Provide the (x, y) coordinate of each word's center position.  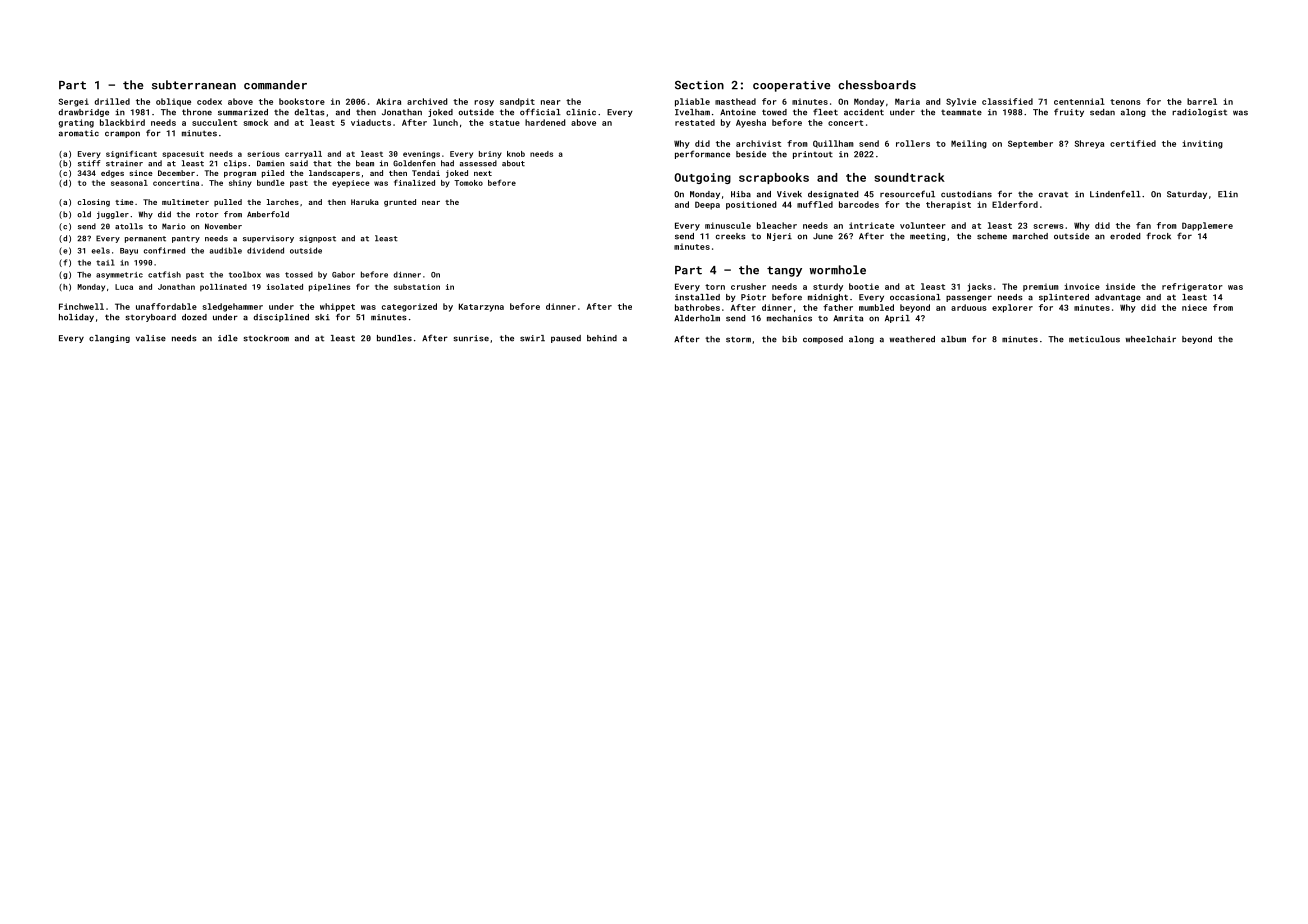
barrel (1202, 101)
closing (94, 203)
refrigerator (1192, 287)
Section (699, 85)
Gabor (343, 274)
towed (774, 112)
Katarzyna (481, 307)
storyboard (151, 318)
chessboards (877, 85)
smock (255, 122)
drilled (112, 101)
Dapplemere (1207, 226)
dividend (265, 250)
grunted (400, 203)
